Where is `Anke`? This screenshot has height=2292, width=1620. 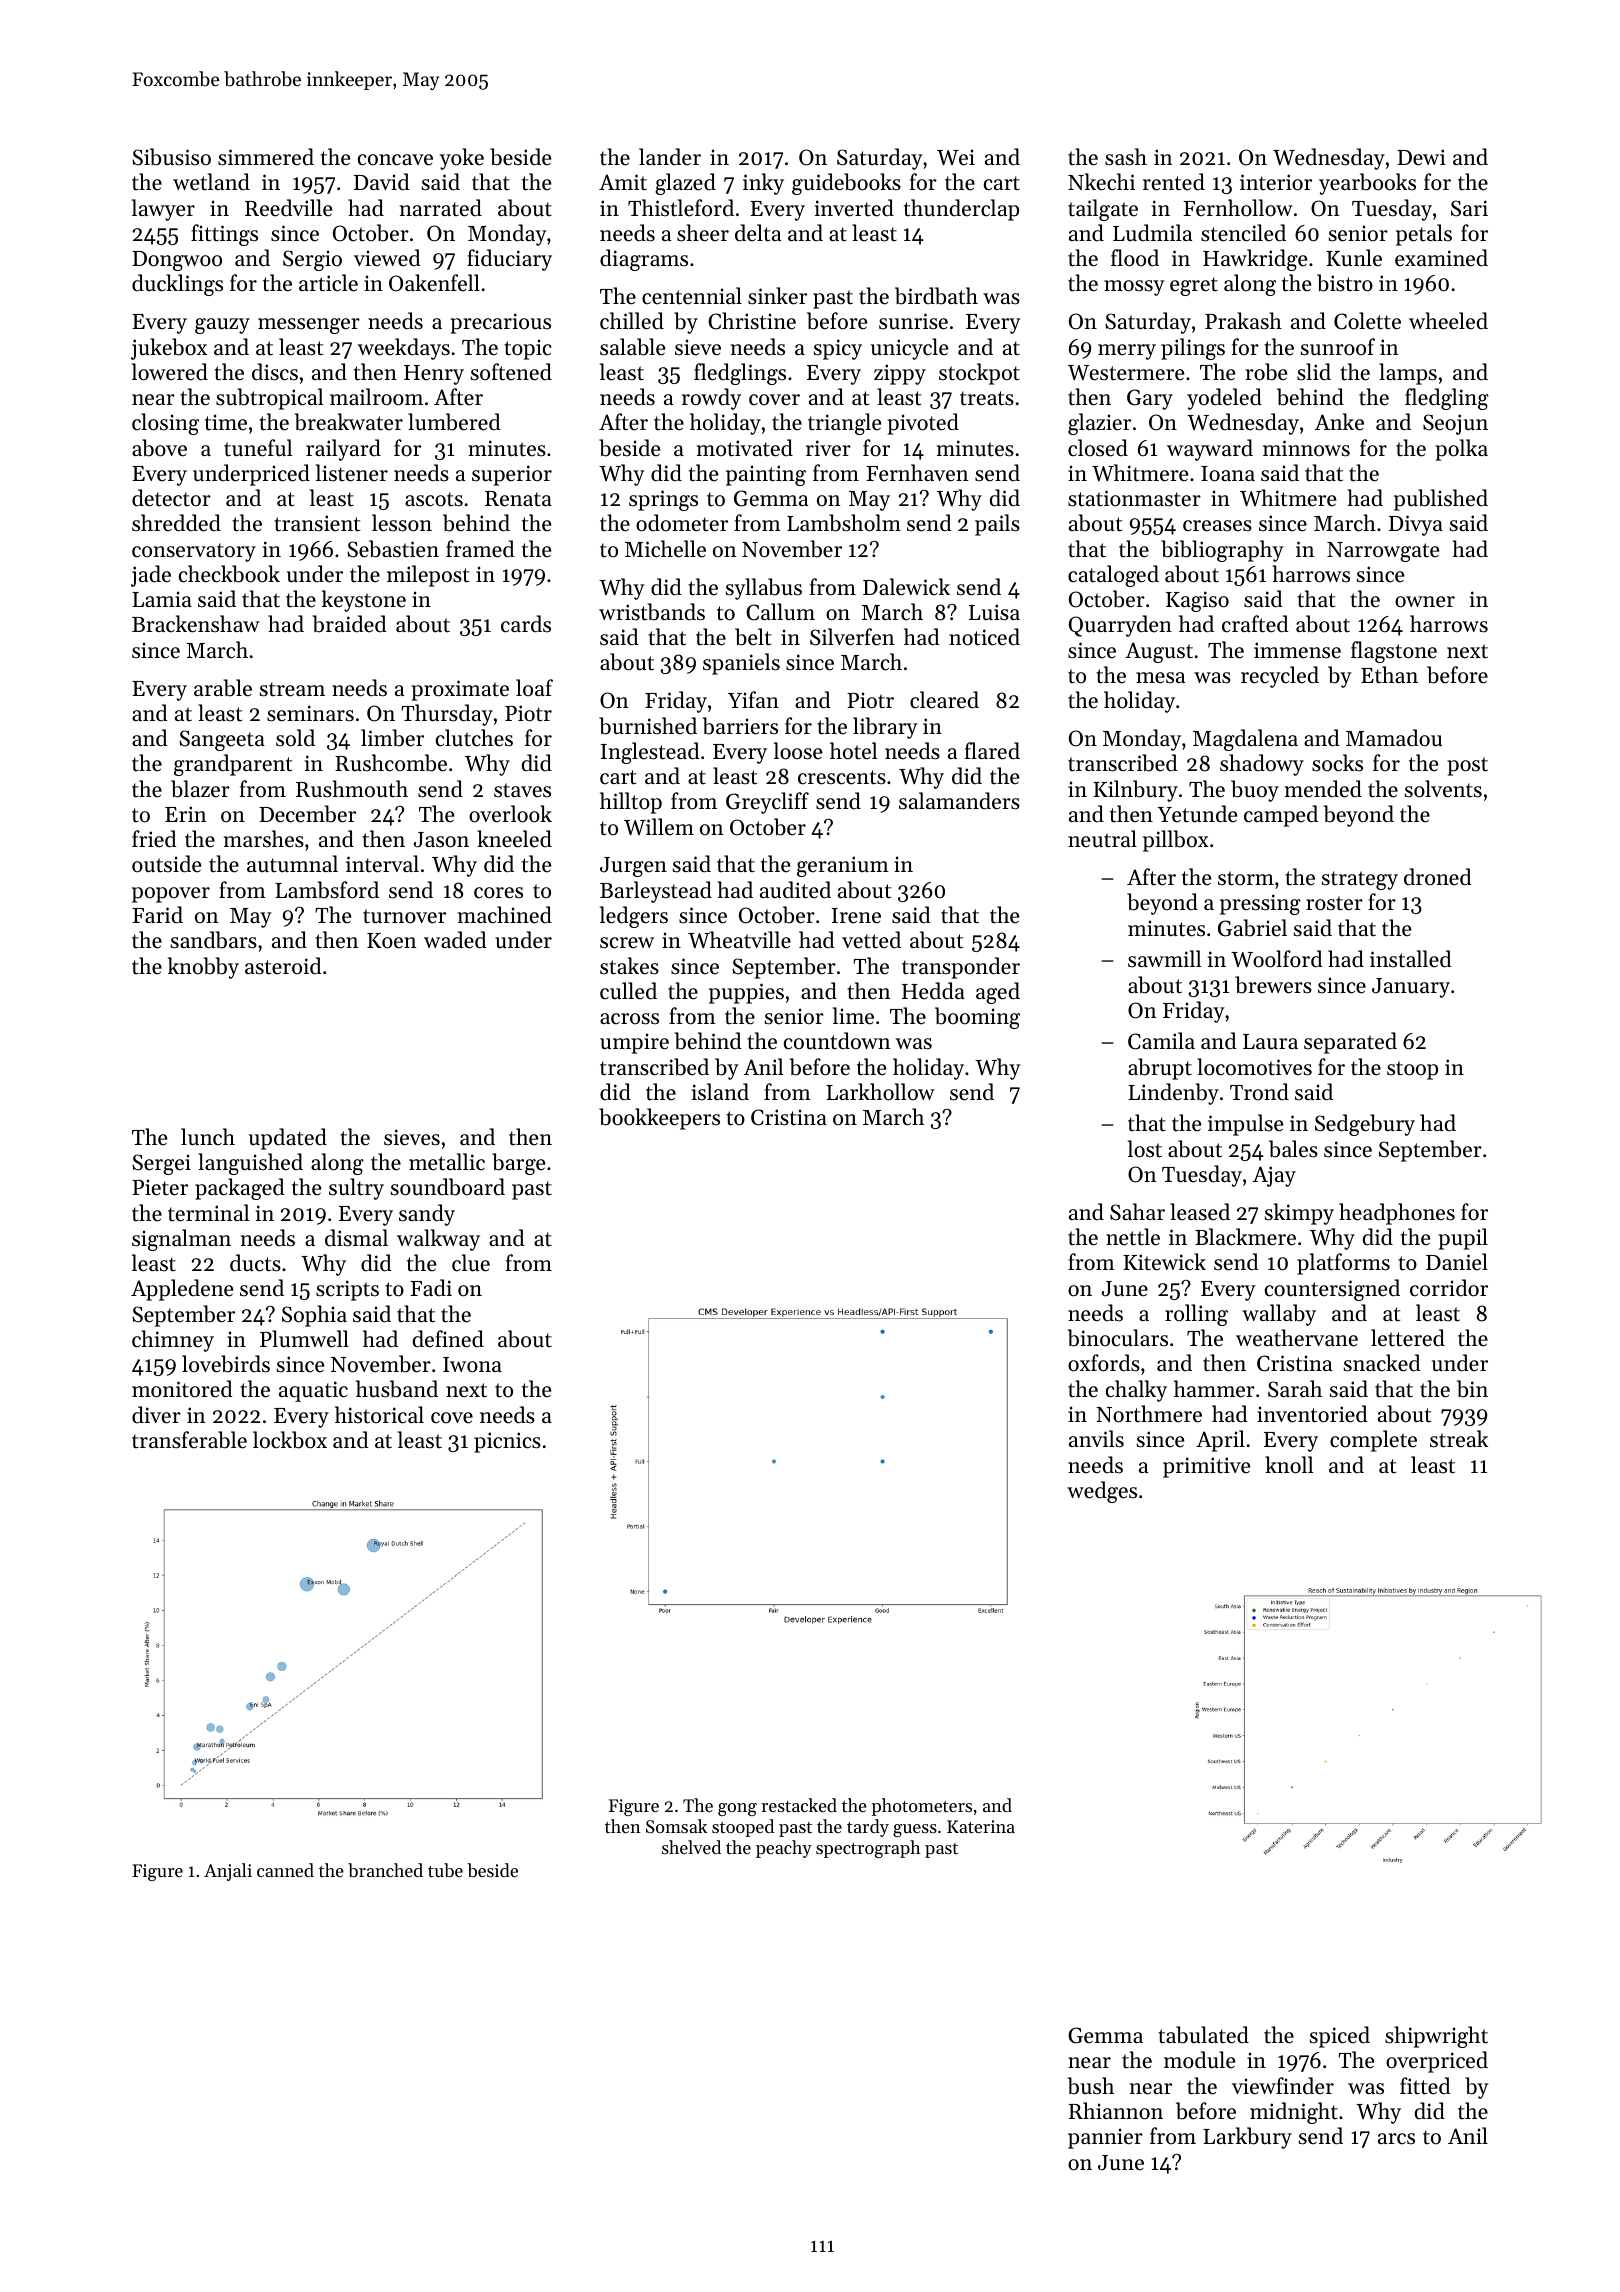 Anke is located at coordinates (1339, 422).
